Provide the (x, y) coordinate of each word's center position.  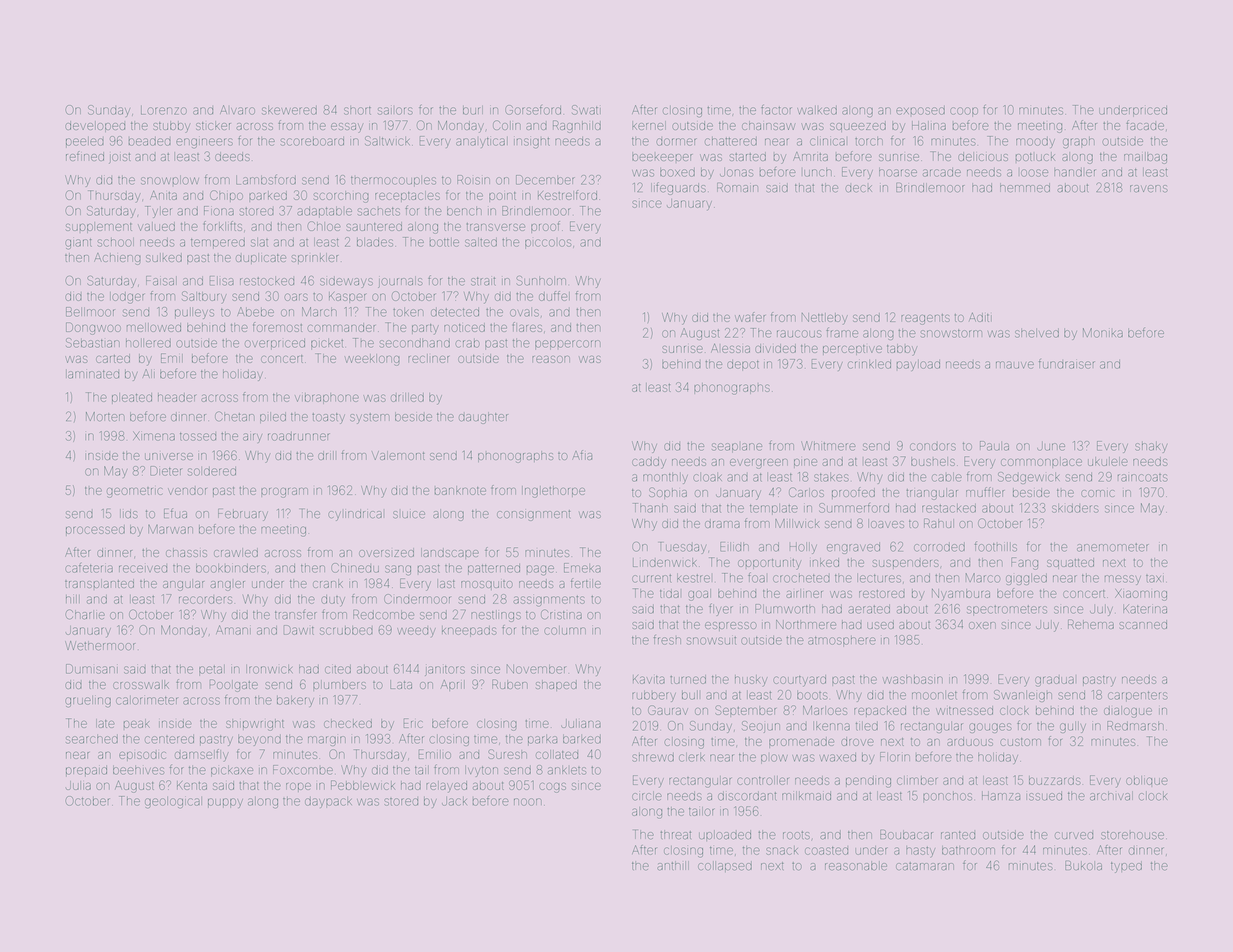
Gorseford (533, 110)
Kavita (649, 679)
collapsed (725, 866)
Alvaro (237, 110)
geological (173, 802)
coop (964, 112)
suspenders (906, 564)
